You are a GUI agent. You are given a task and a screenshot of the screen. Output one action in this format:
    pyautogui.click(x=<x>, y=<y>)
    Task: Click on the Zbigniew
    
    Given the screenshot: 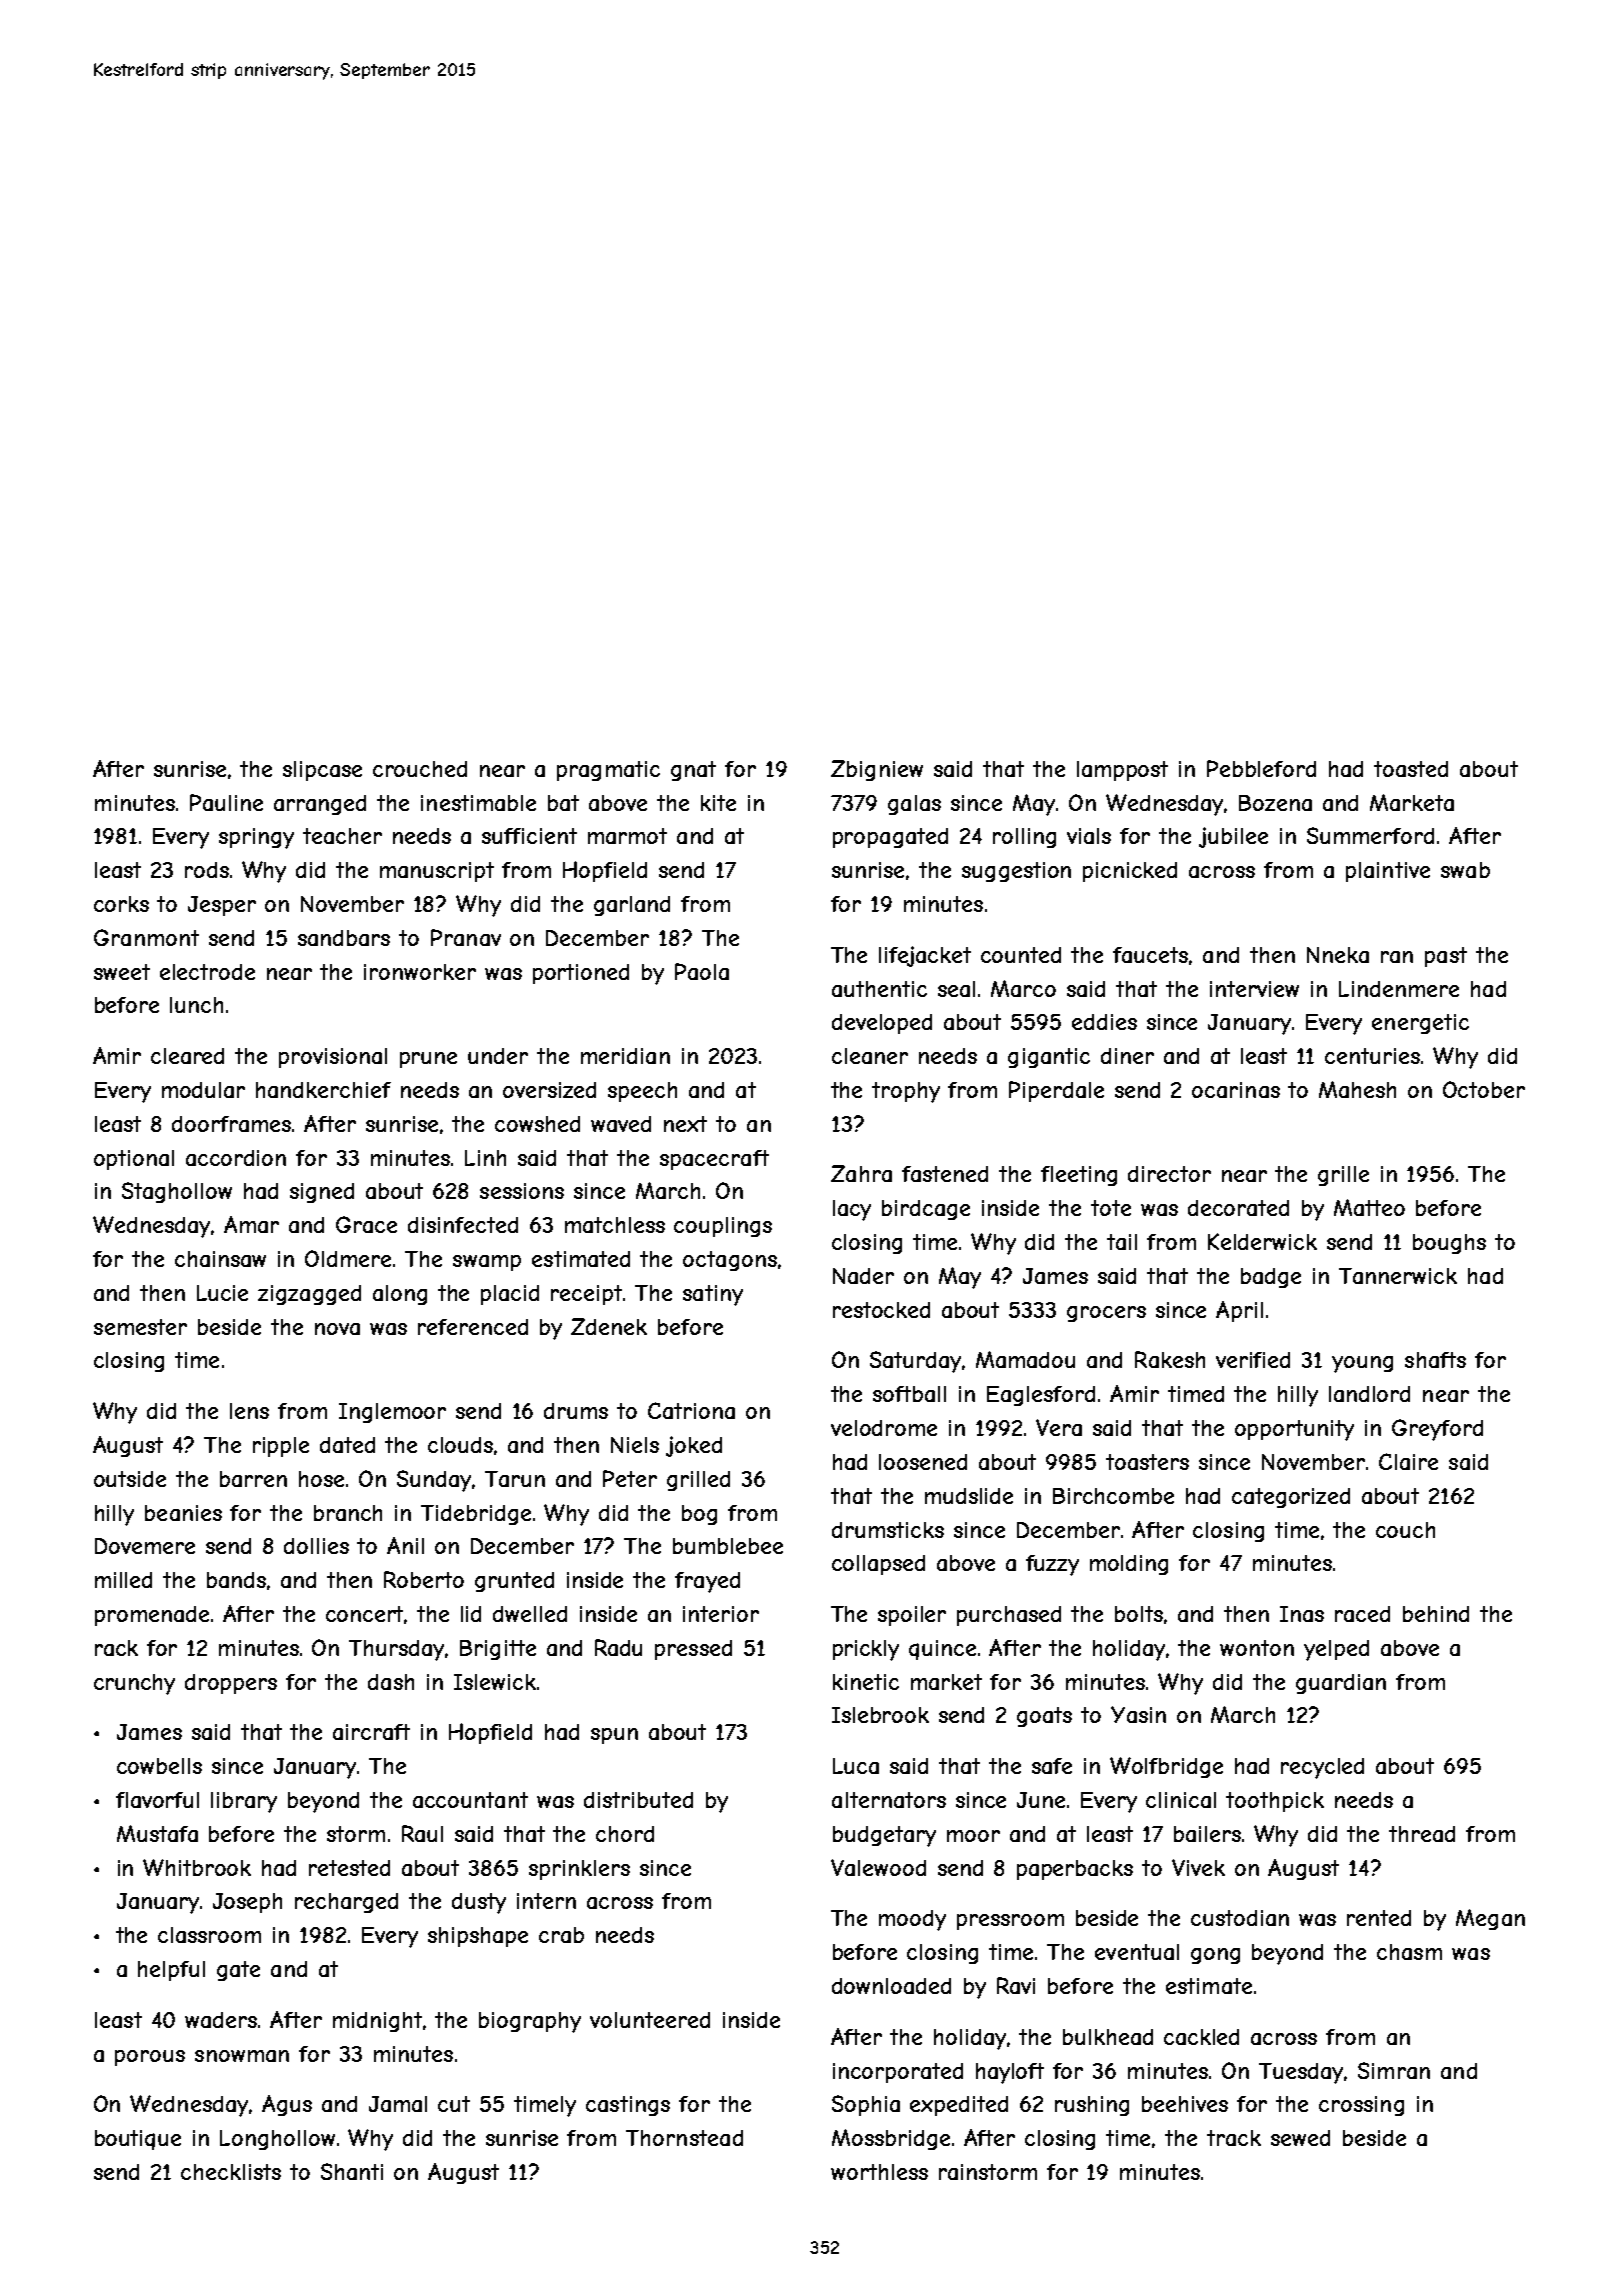 What is the action you would take?
    pyautogui.click(x=877, y=770)
